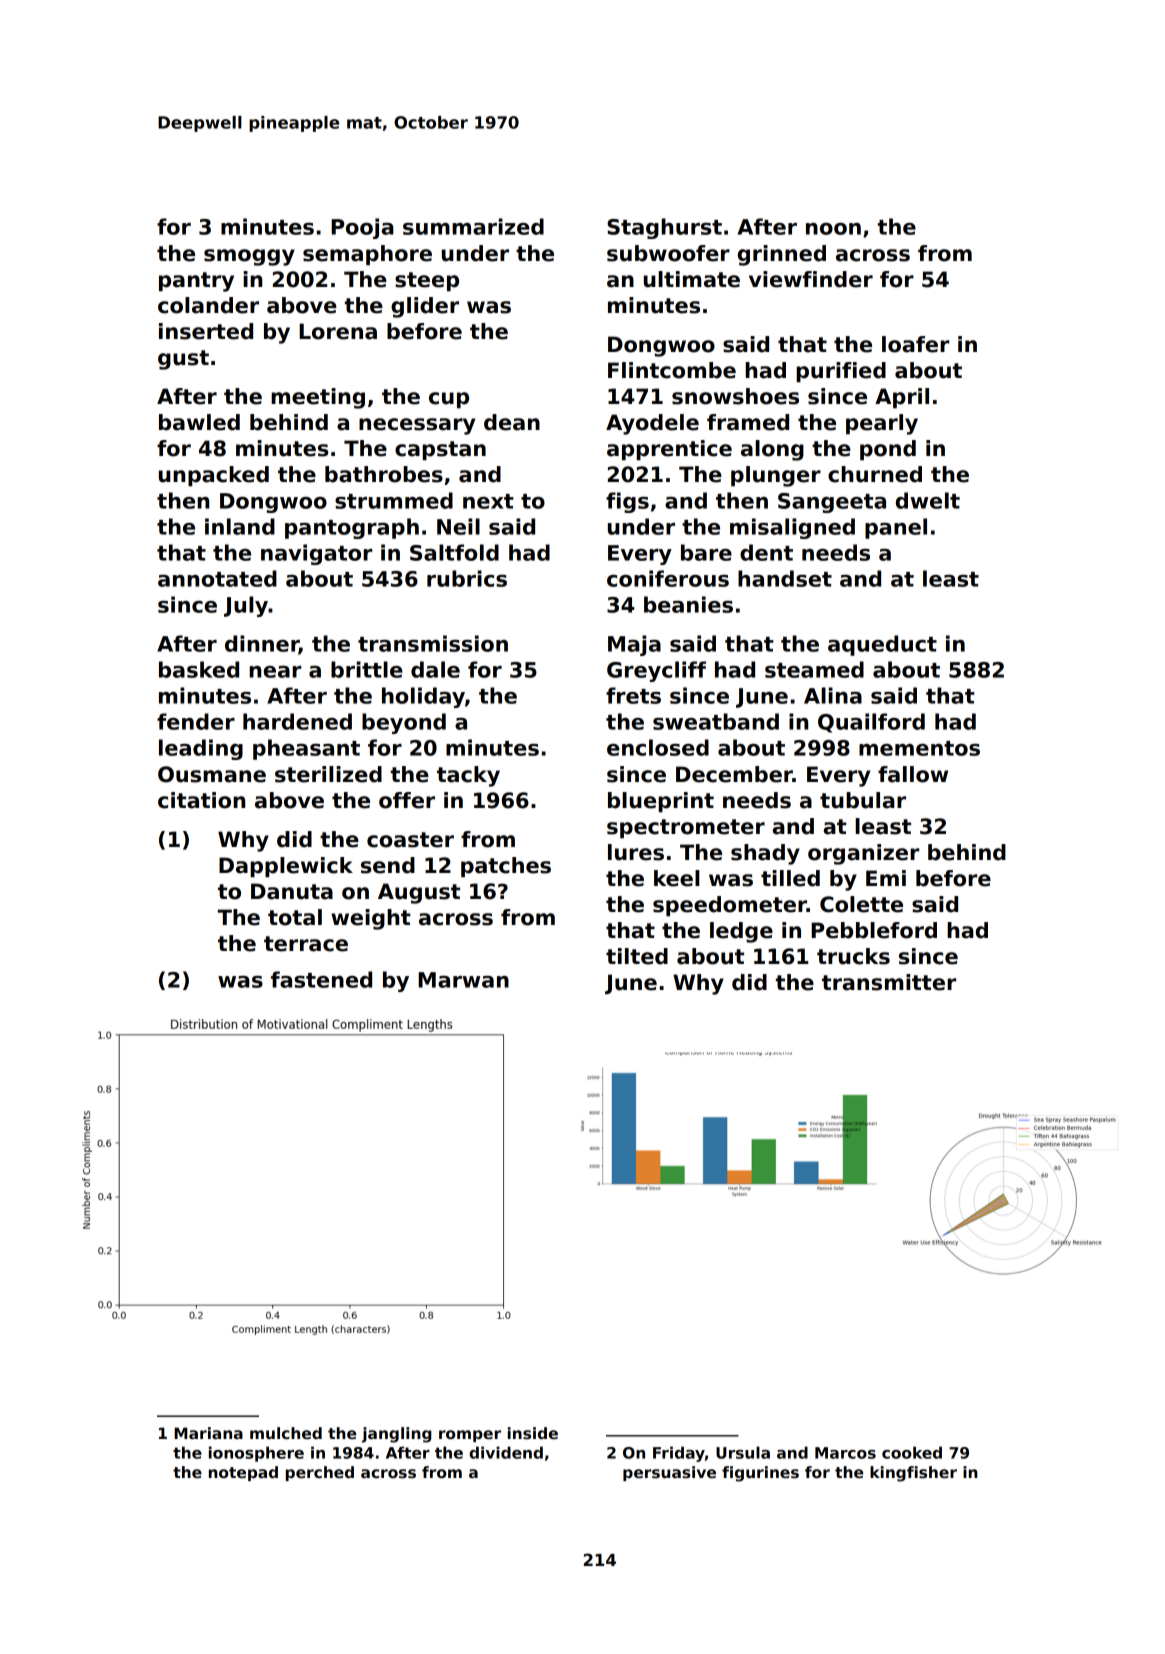 The width and height of the screenshot is (1165, 1654). Describe the element at coordinates (669, 1473) in the screenshot. I see `persuasive` at that location.
